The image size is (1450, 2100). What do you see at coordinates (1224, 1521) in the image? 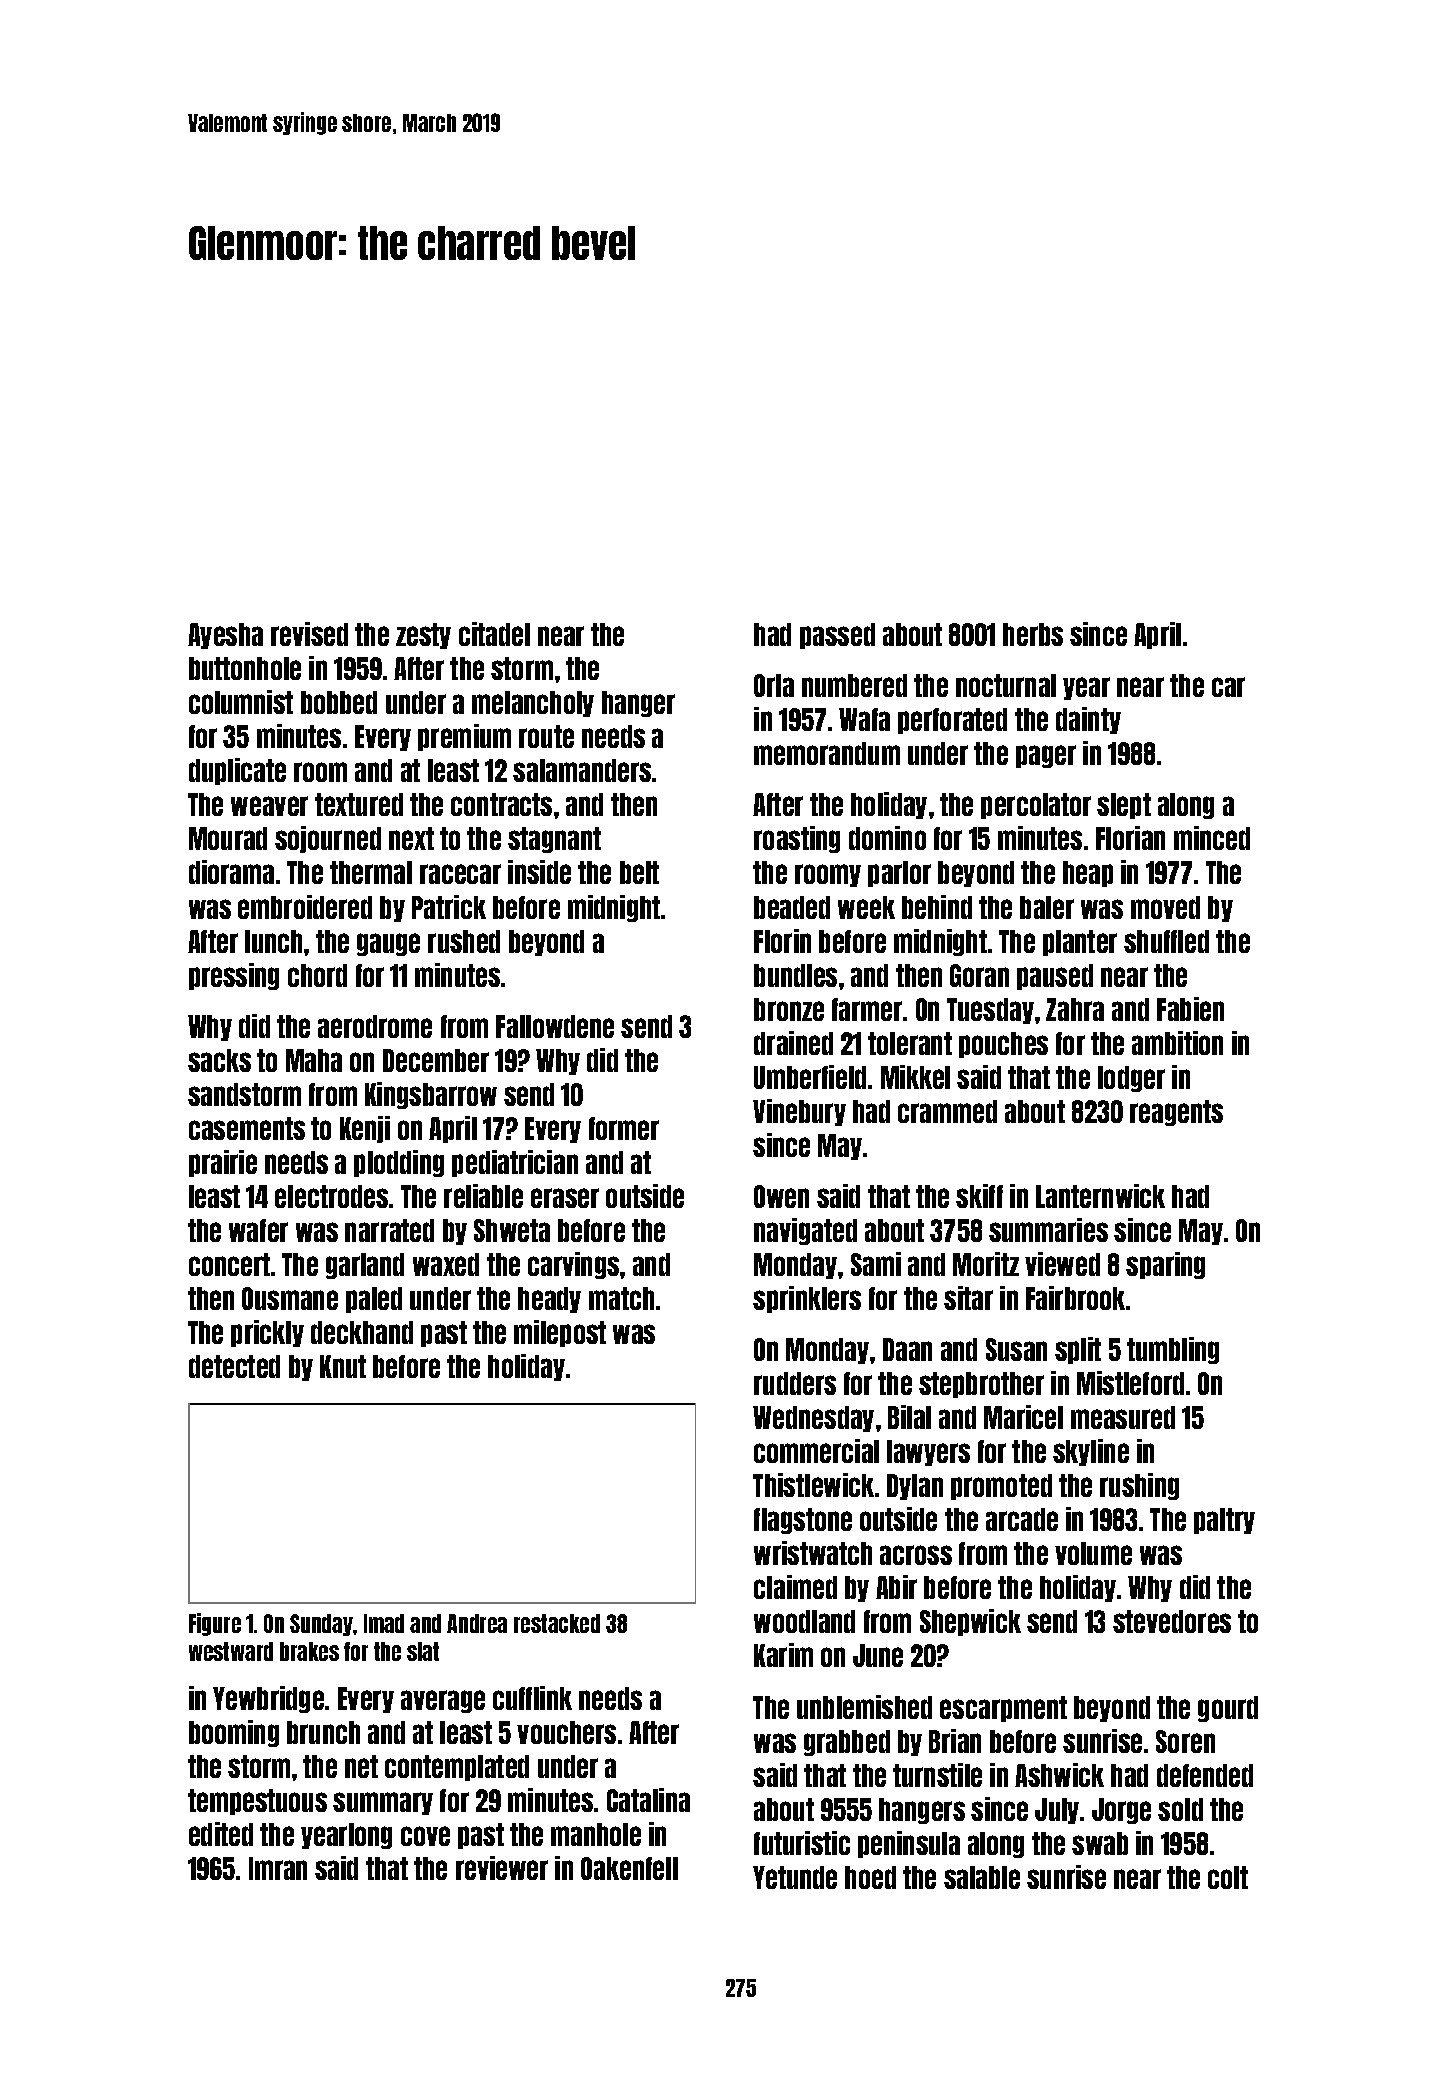
I see `paltry` at bounding box center [1224, 1521].
